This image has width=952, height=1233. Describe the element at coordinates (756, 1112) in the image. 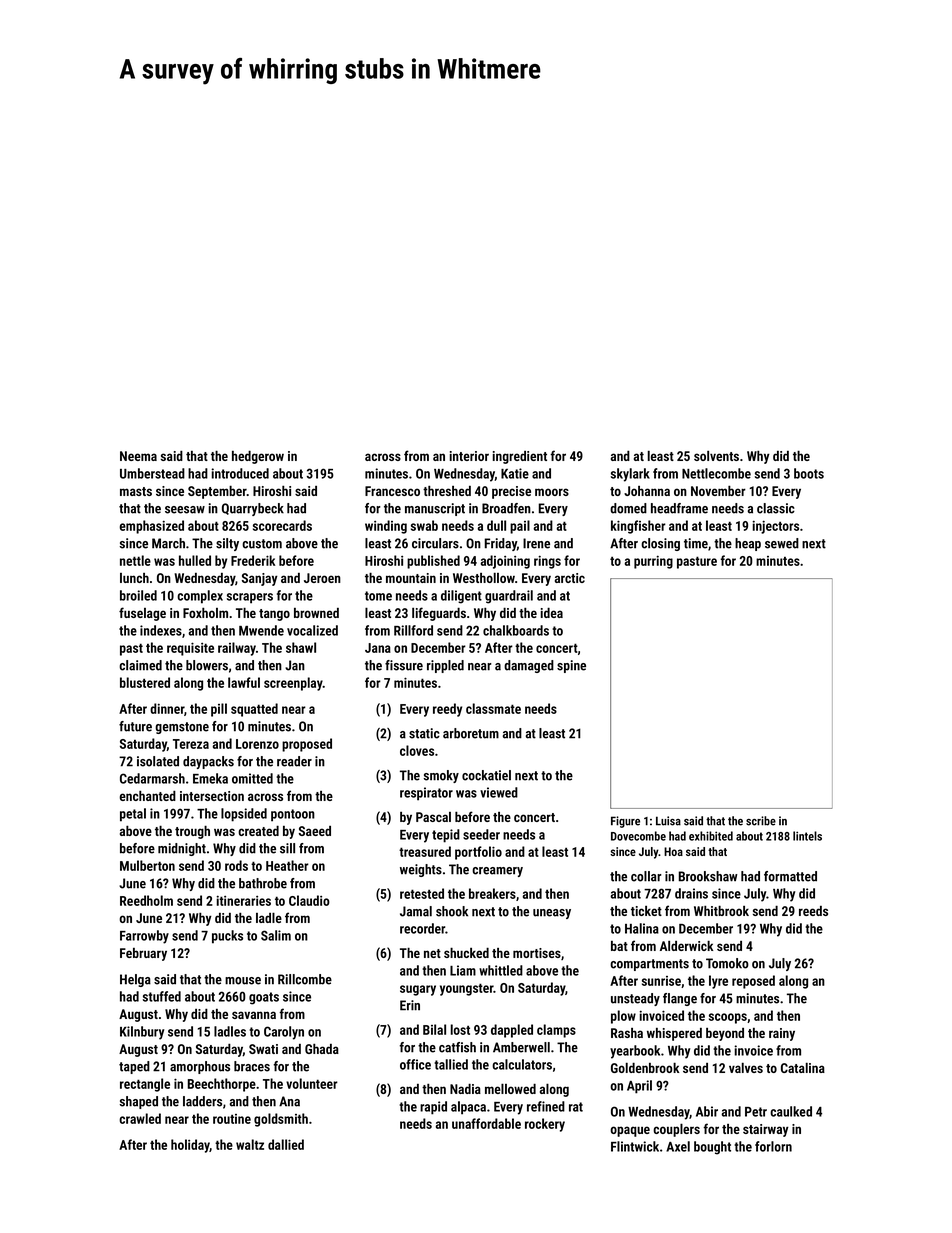

I see `Petr` at that location.
